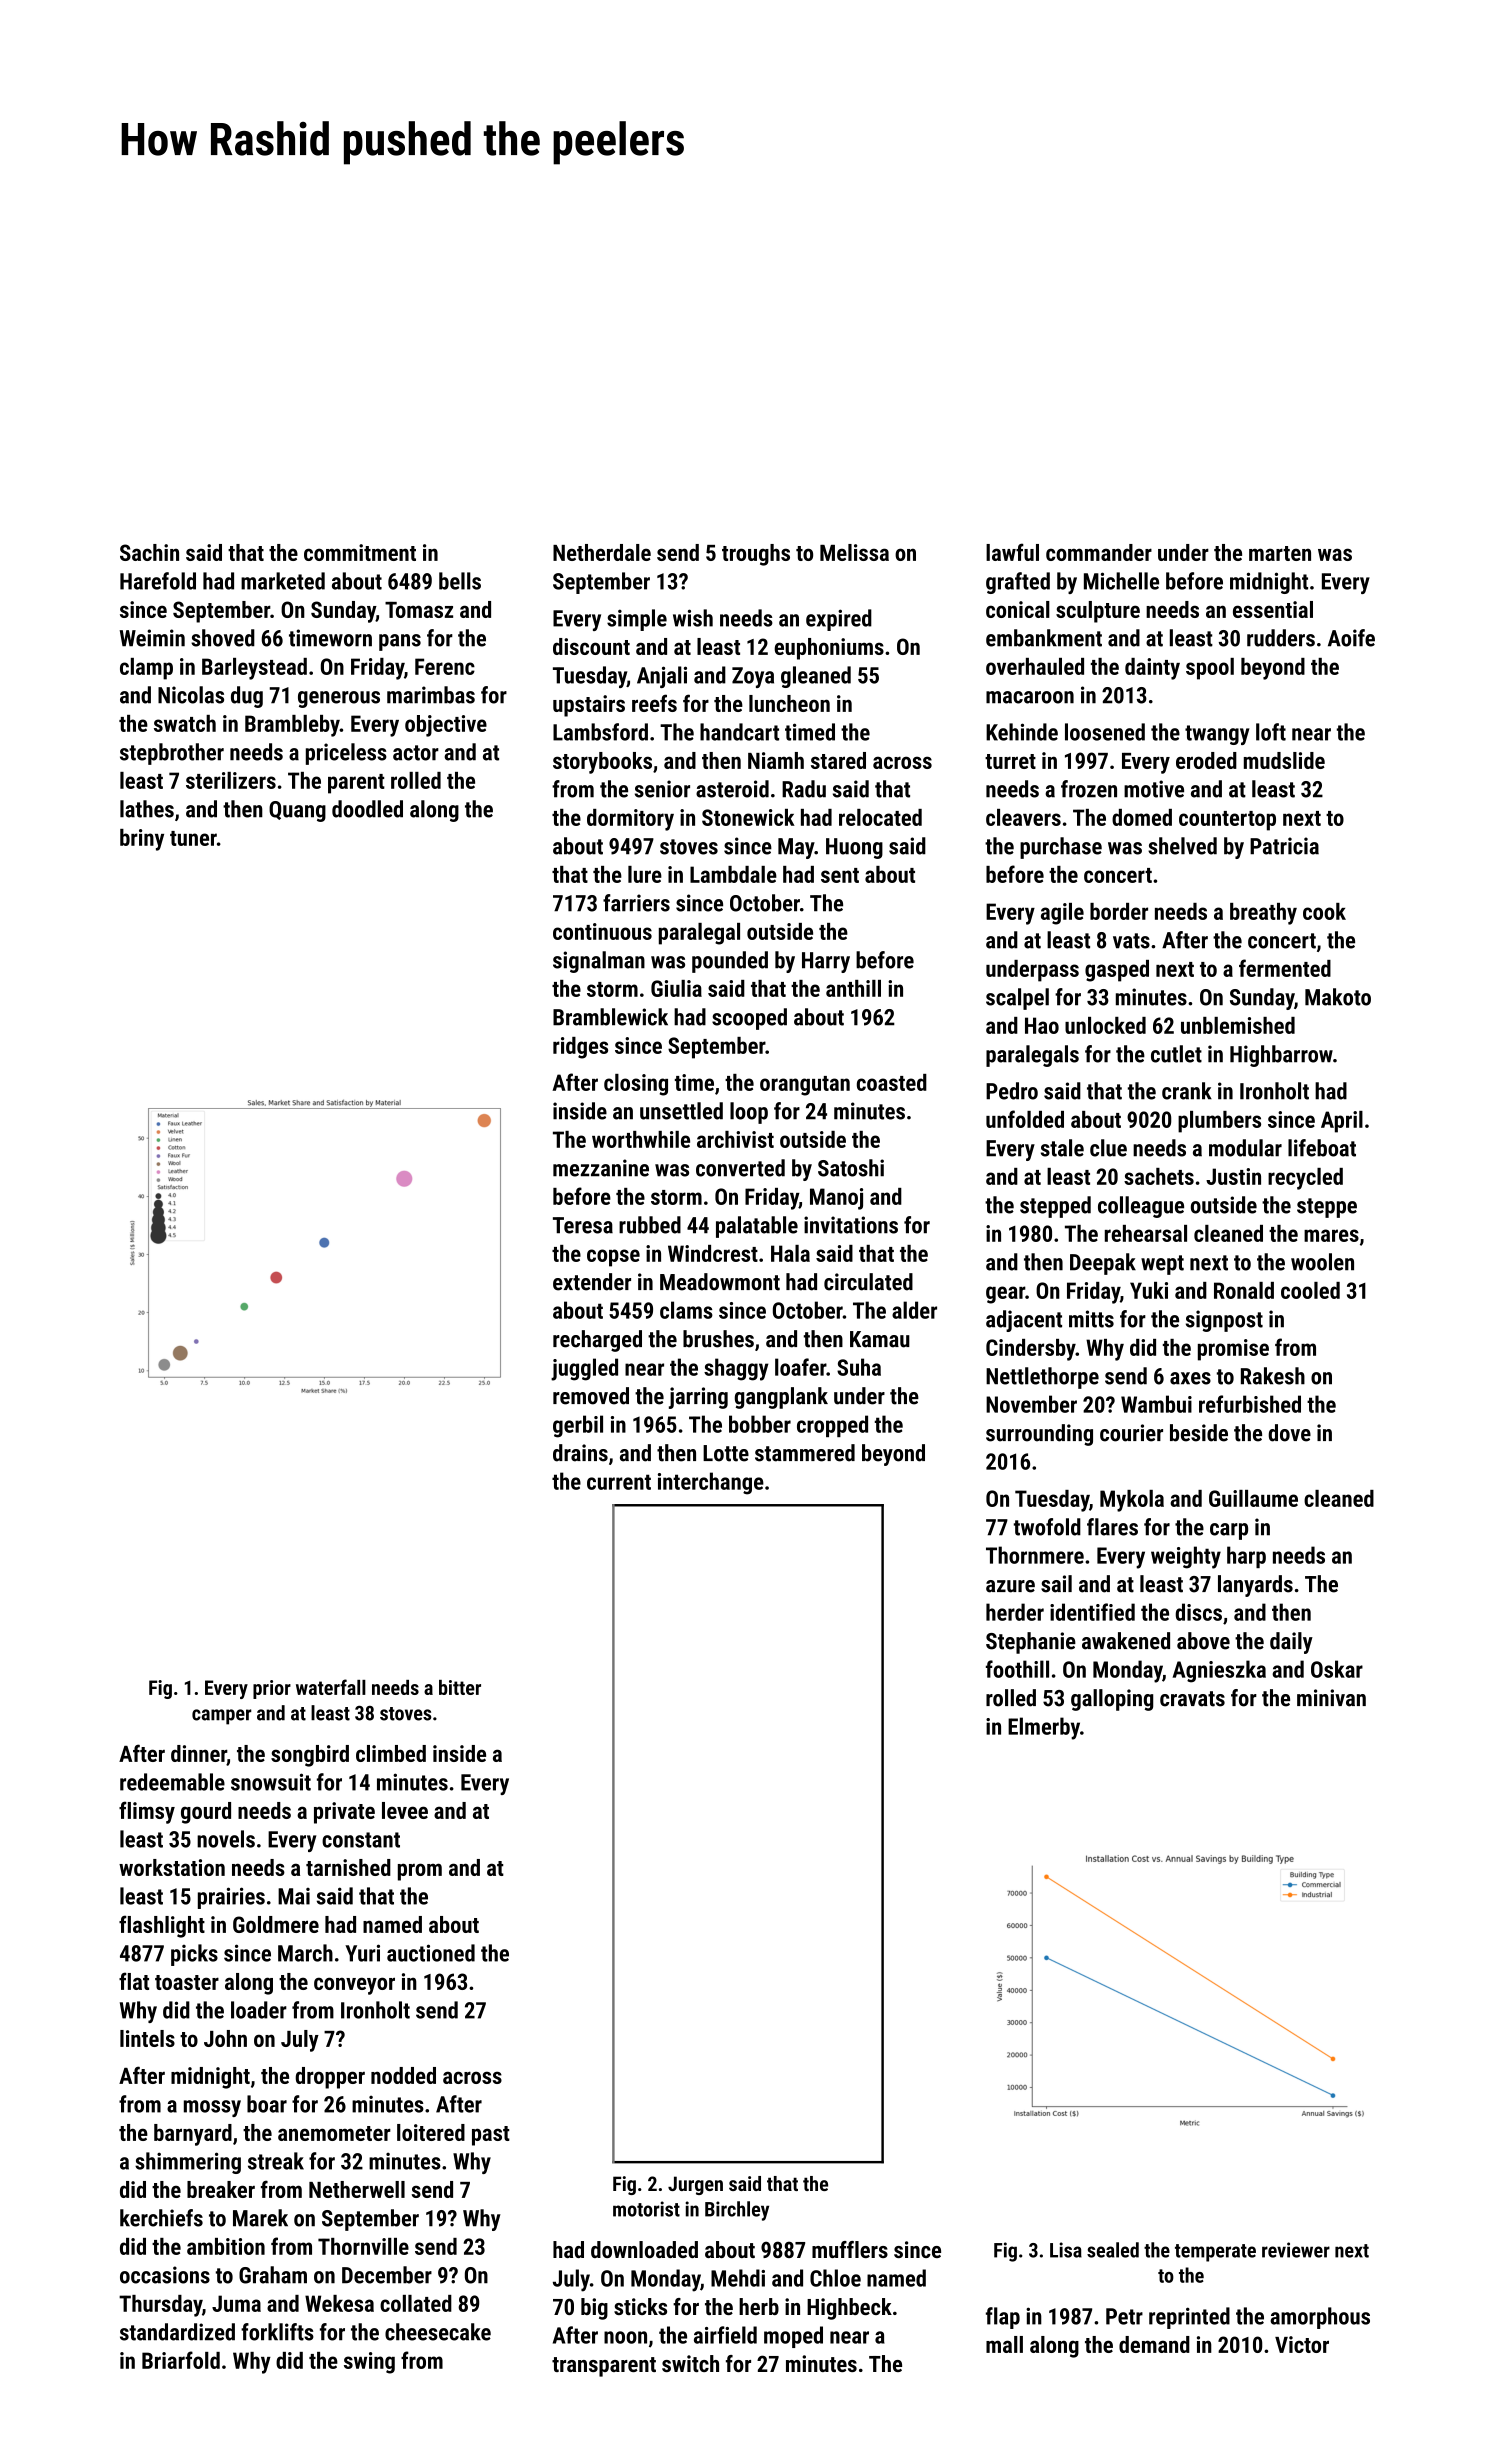 Image resolution: width=1496 pixels, height=2464 pixels. Describe the element at coordinates (416, 753) in the image. I see `actor` at that location.
